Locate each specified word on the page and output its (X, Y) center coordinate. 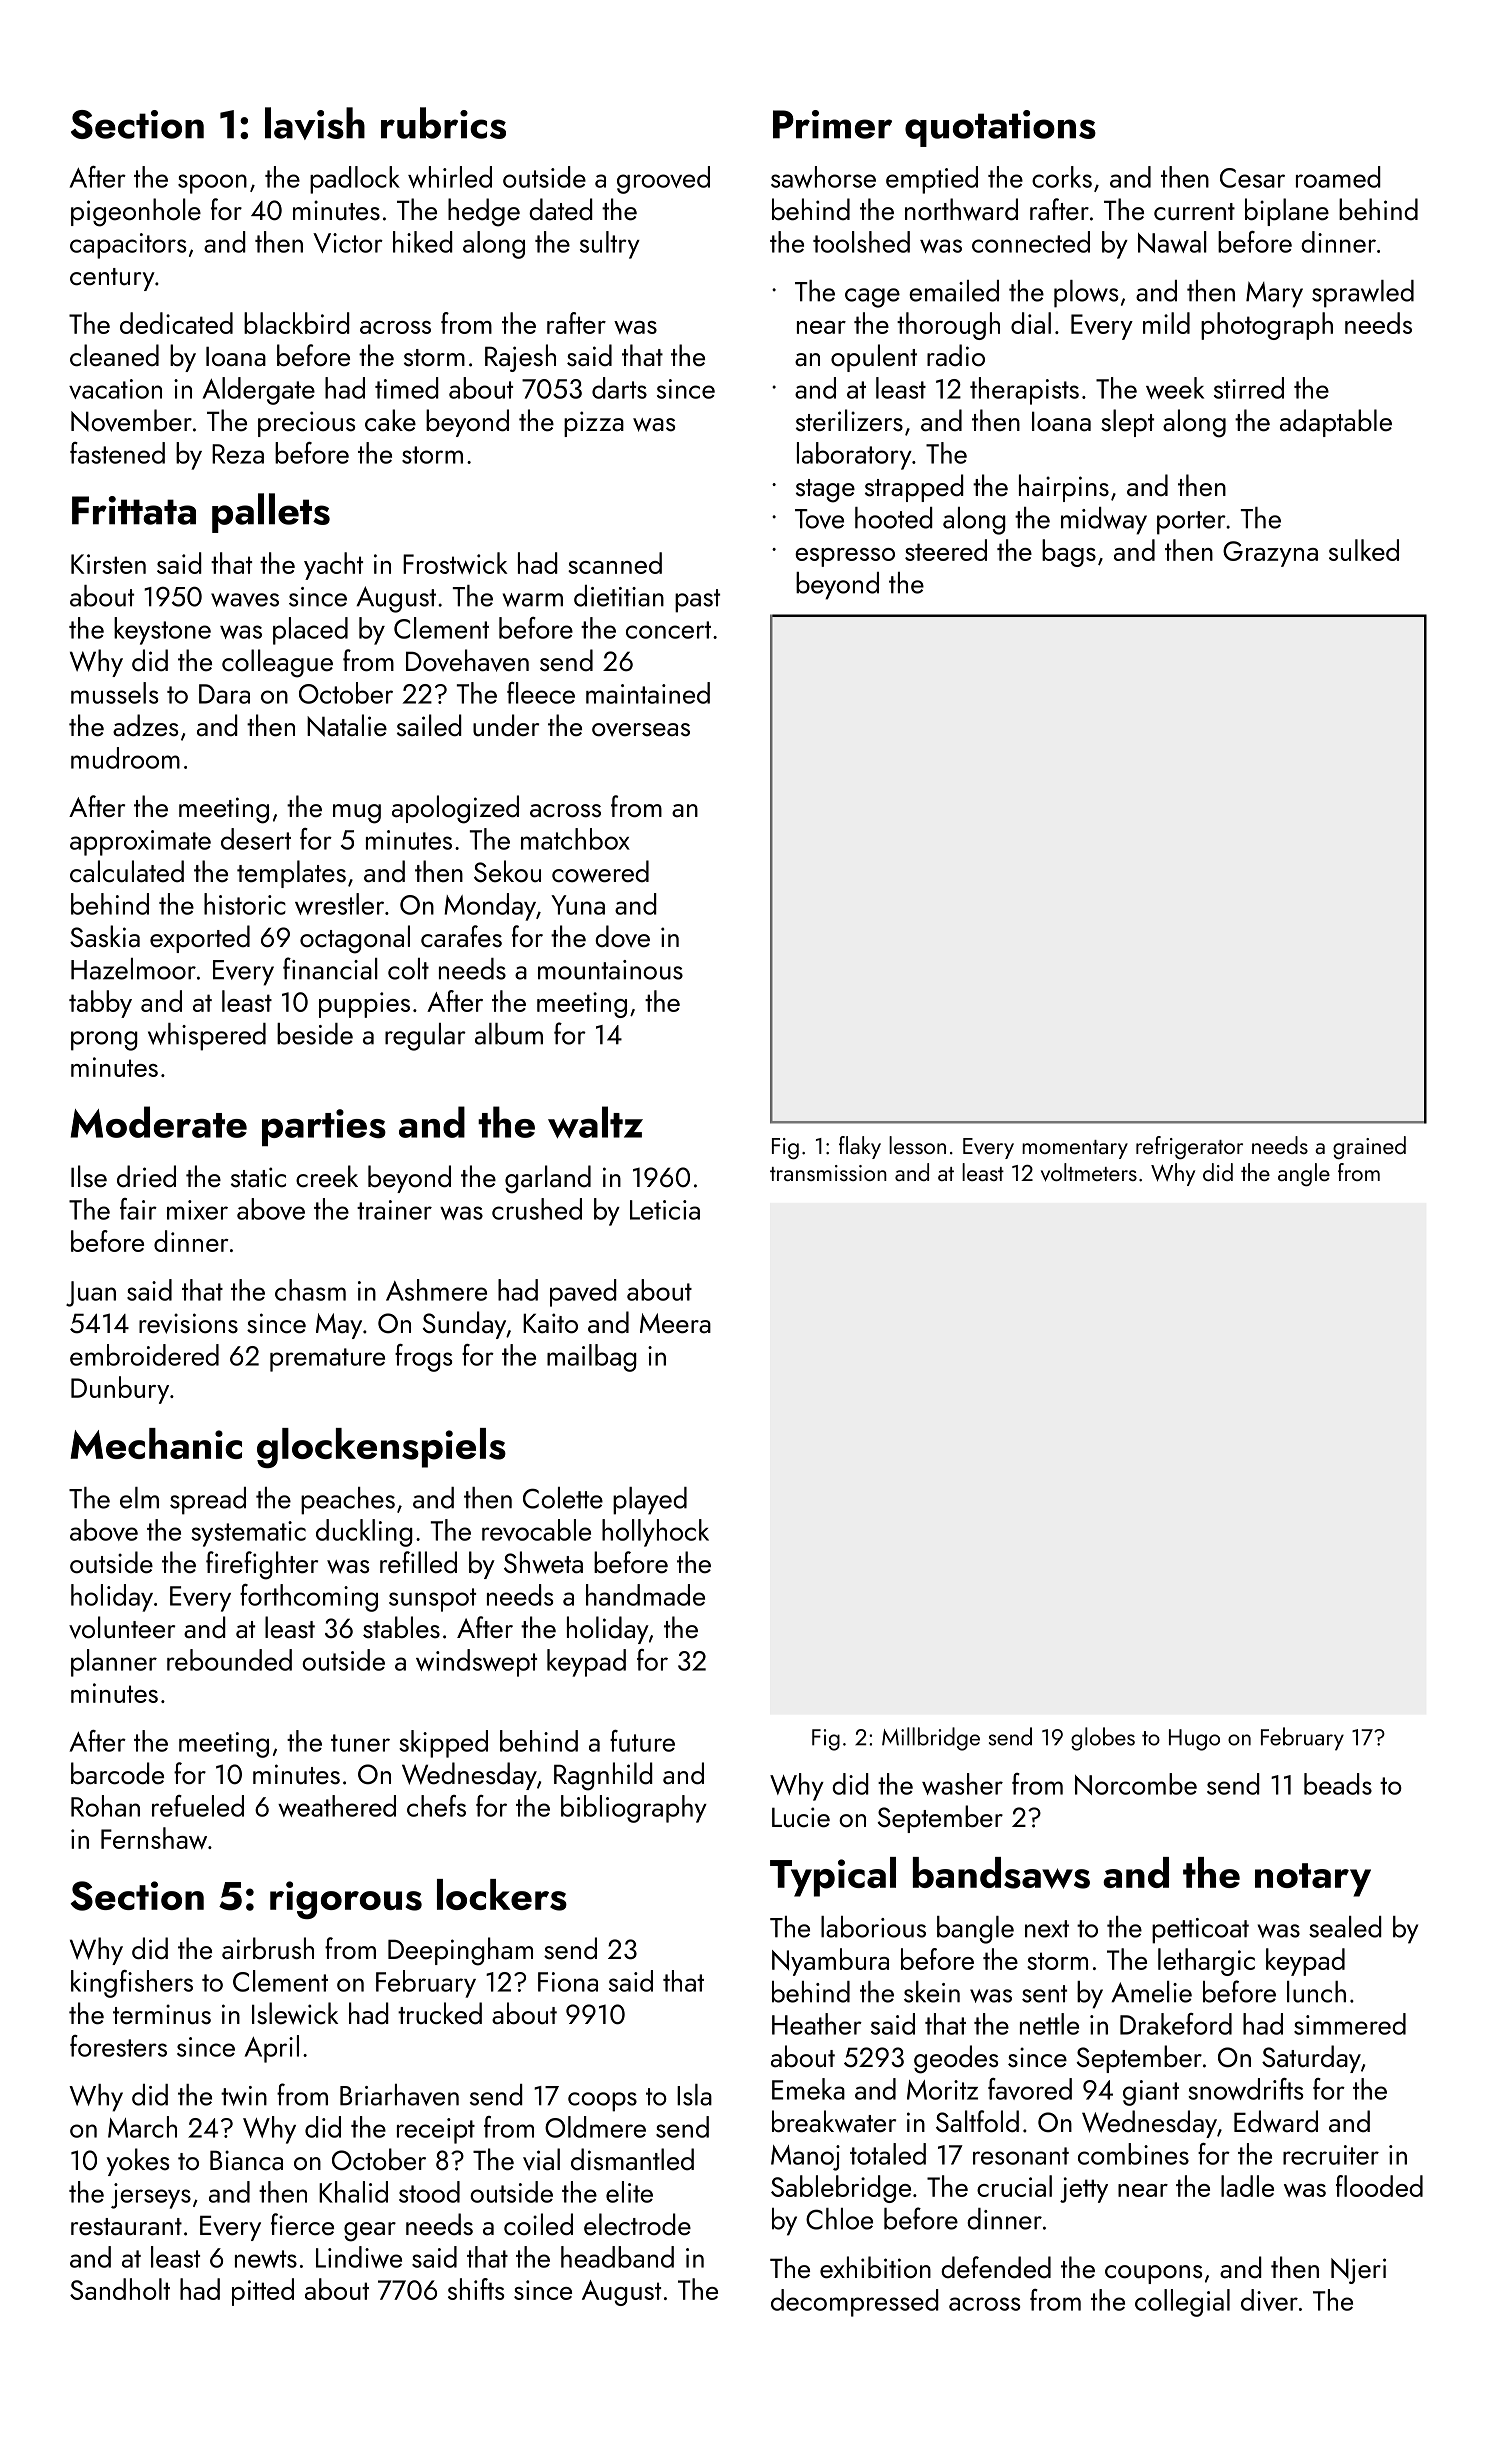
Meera (675, 1323)
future (642, 1741)
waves (245, 600)
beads (1338, 1784)
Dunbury (120, 1390)
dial (1031, 323)
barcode (117, 1773)
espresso (845, 557)
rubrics (443, 123)
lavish (315, 123)
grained (1369, 1147)
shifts (476, 2289)
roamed (1338, 177)
